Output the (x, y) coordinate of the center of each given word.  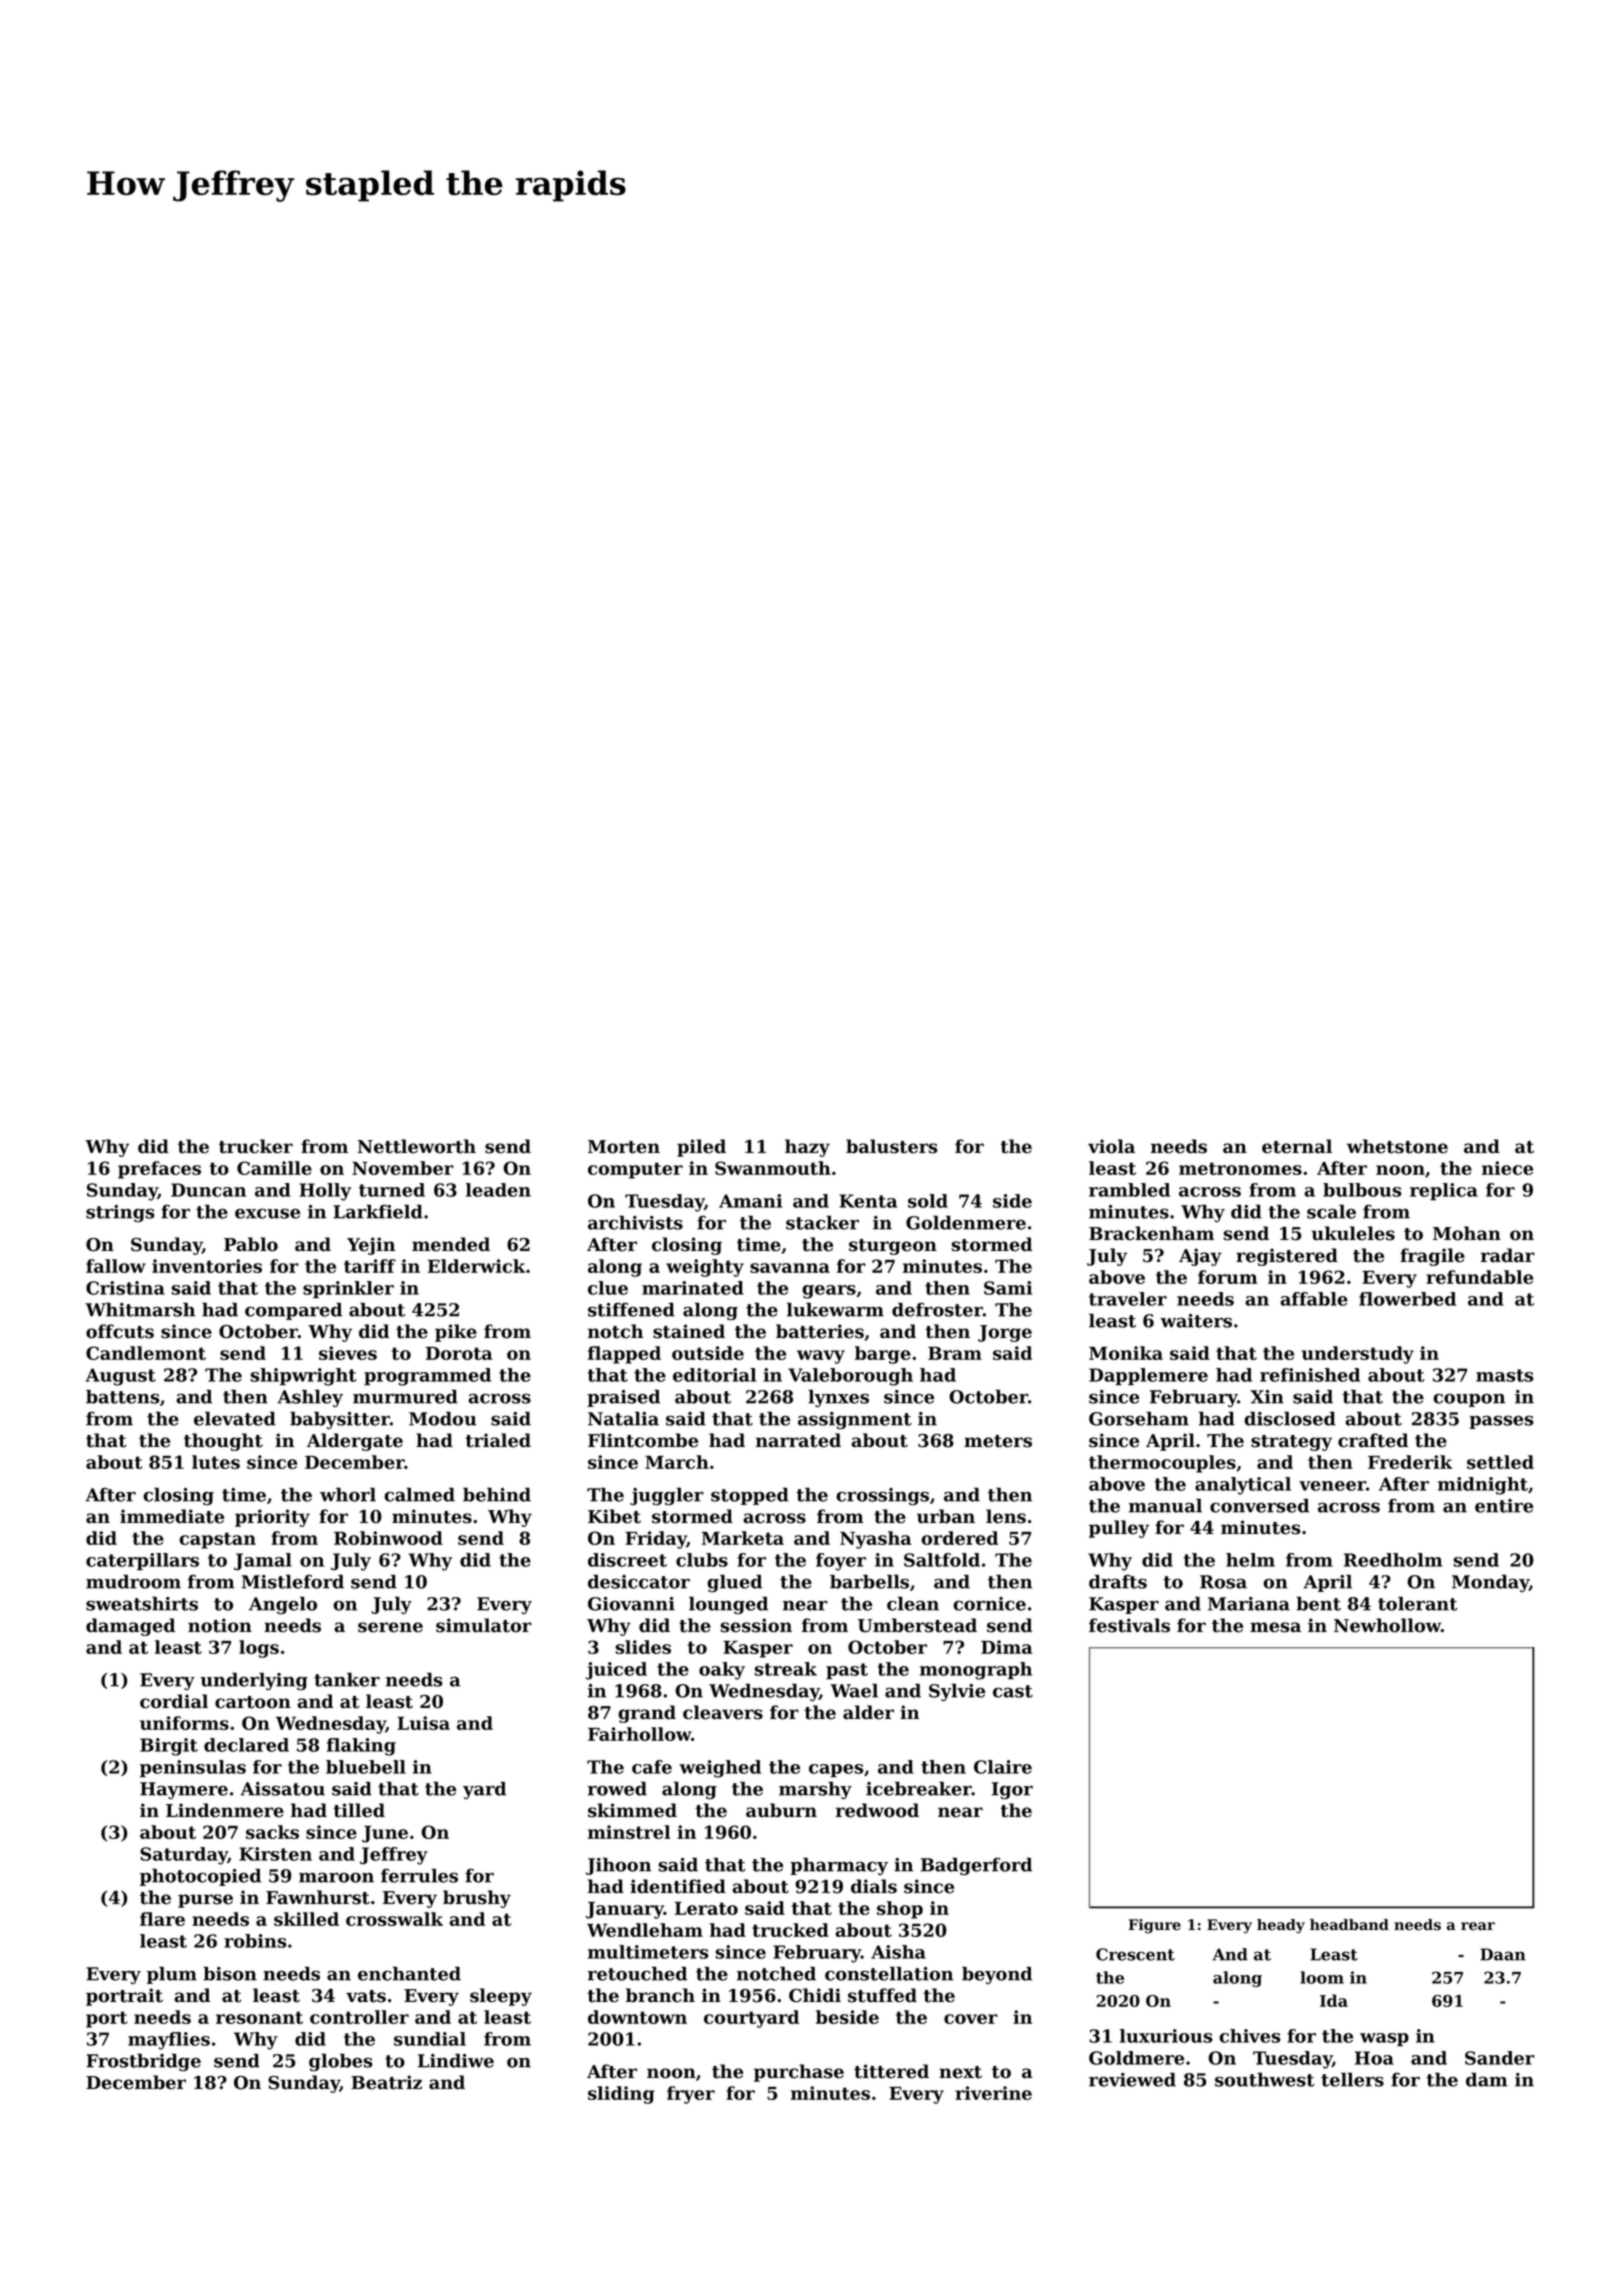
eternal (1297, 1146)
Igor (1012, 1791)
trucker (256, 1146)
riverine (993, 2093)
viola (1111, 1146)
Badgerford (976, 1866)
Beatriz (386, 2082)
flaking (361, 1747)
